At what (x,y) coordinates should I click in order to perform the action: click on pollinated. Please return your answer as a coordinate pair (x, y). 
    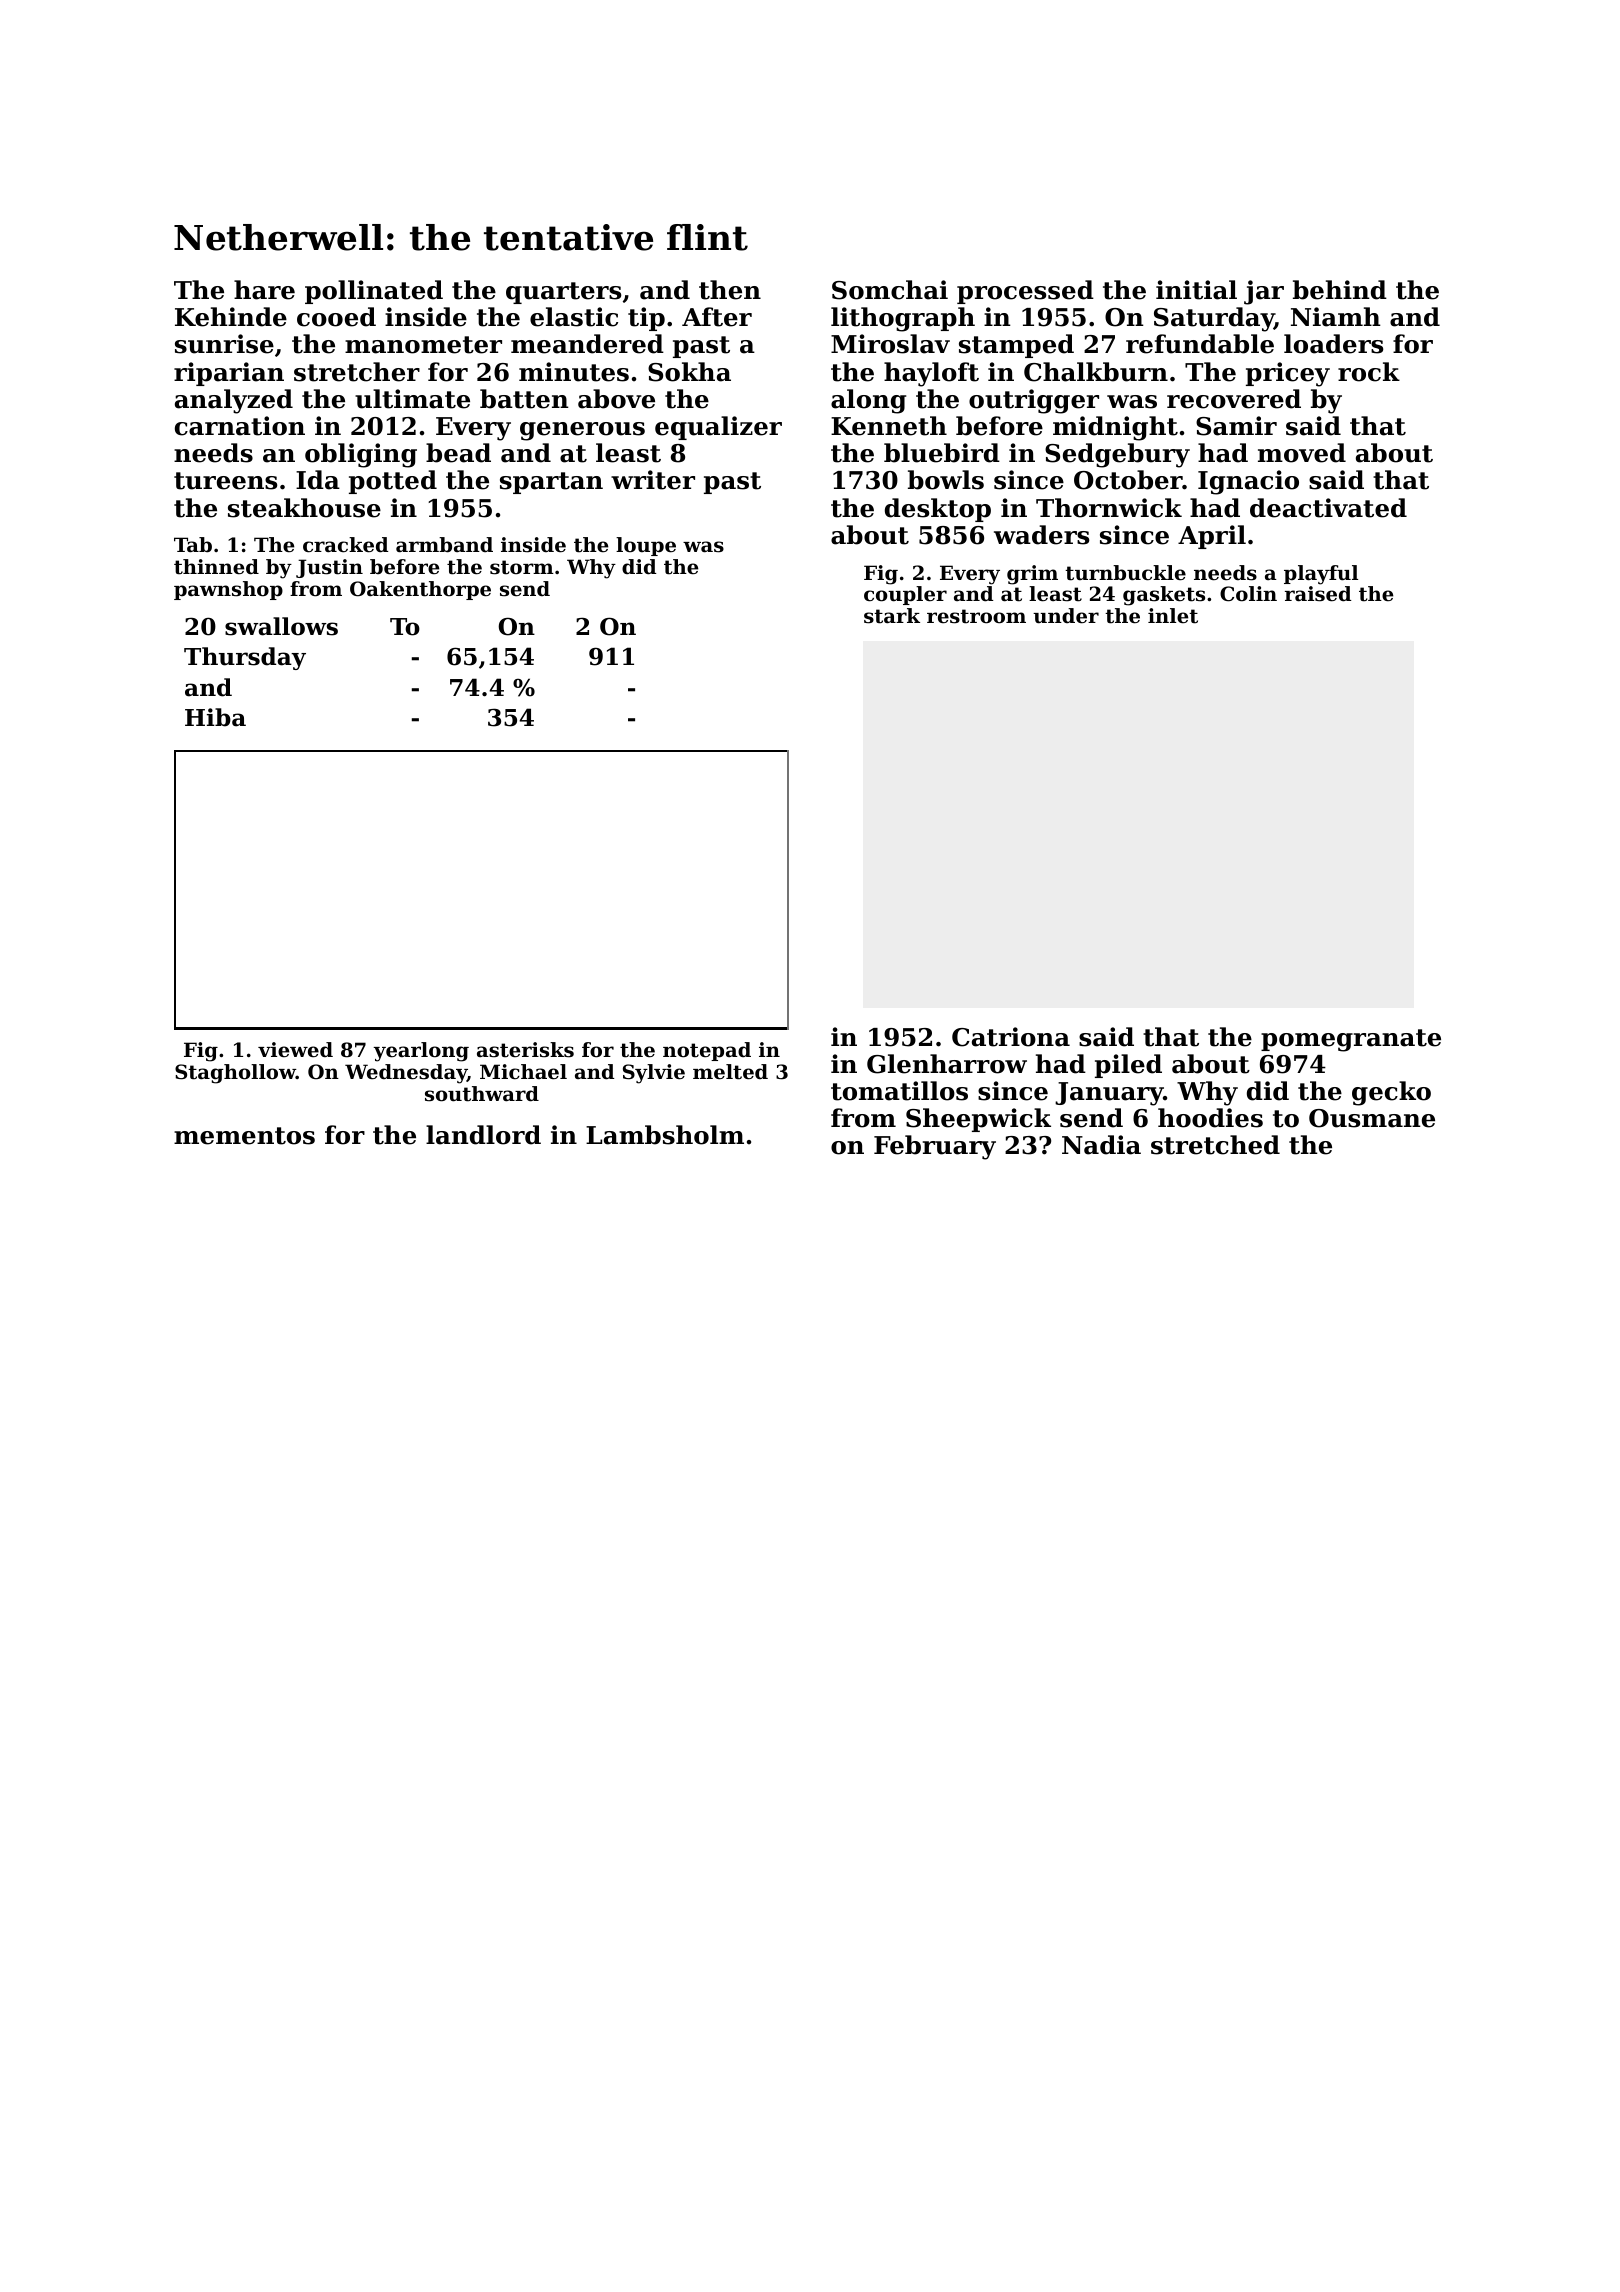
    Looking at the image, I should click on (374, 292).
